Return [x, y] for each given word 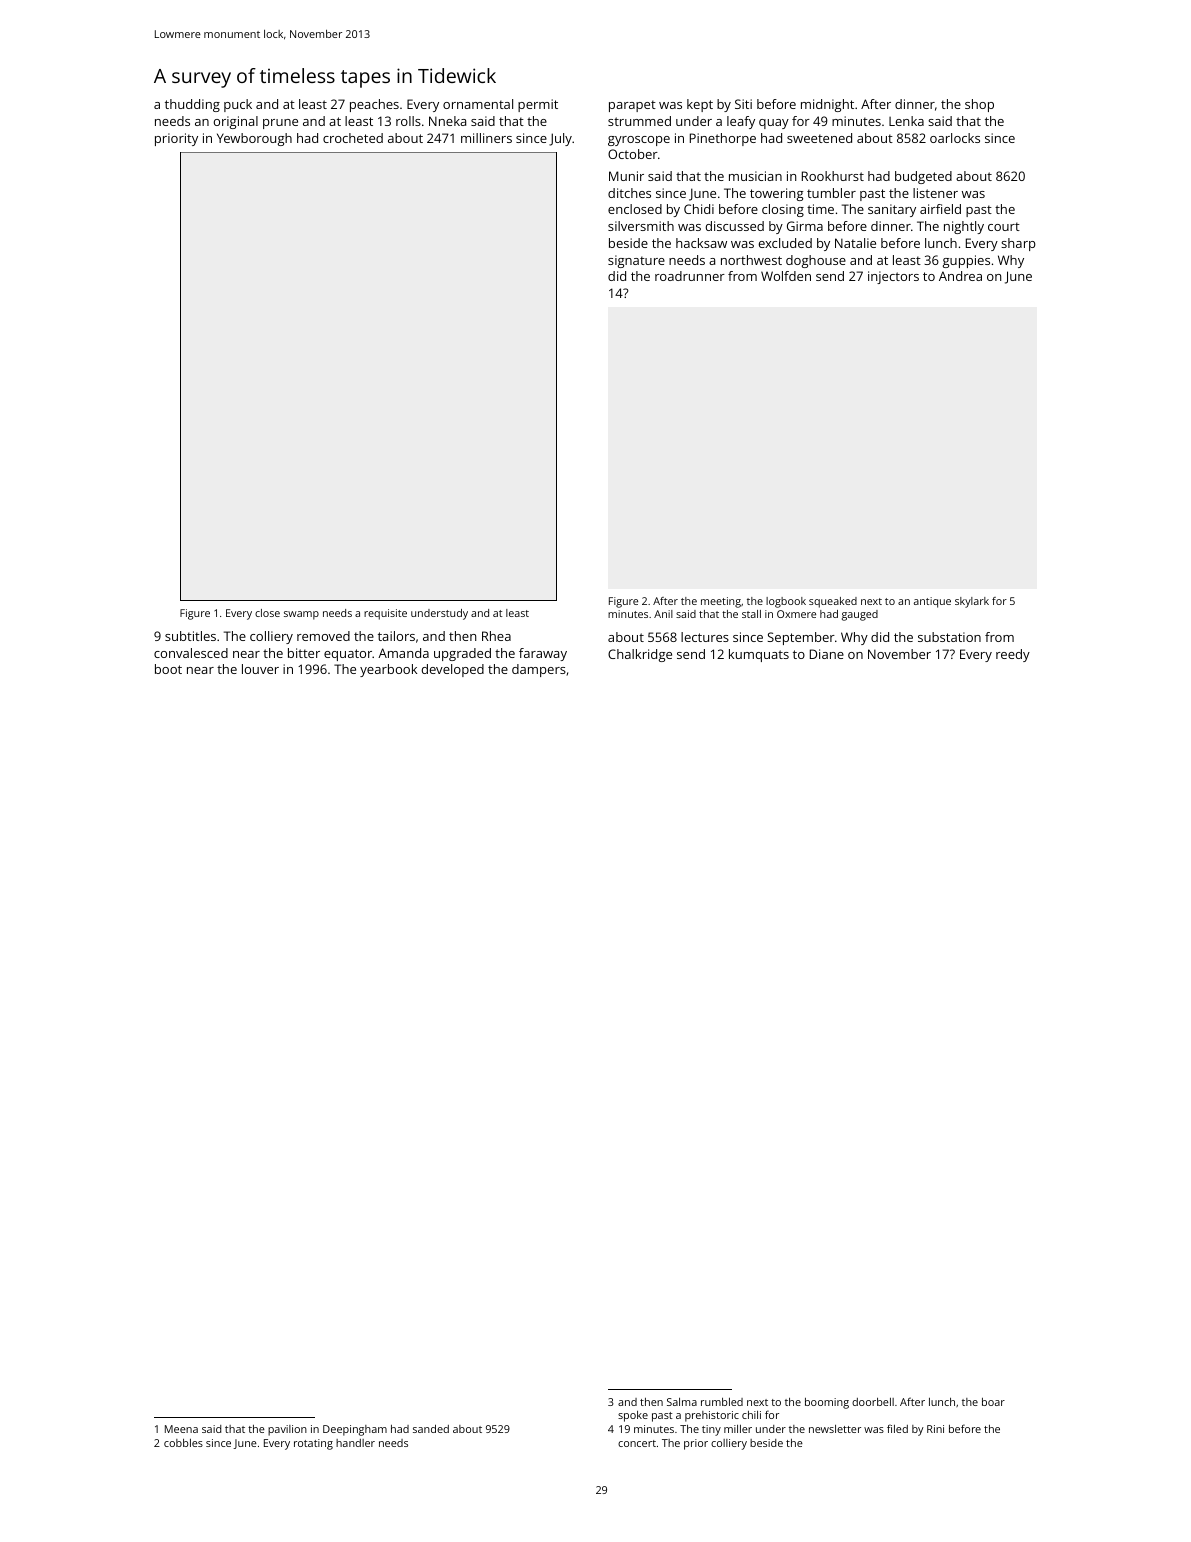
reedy [1013, 655]
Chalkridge [640, 655]
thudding [192, 105]
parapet [632, 106]
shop [979, 105]
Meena [181, 1429]
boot [168, 669]
